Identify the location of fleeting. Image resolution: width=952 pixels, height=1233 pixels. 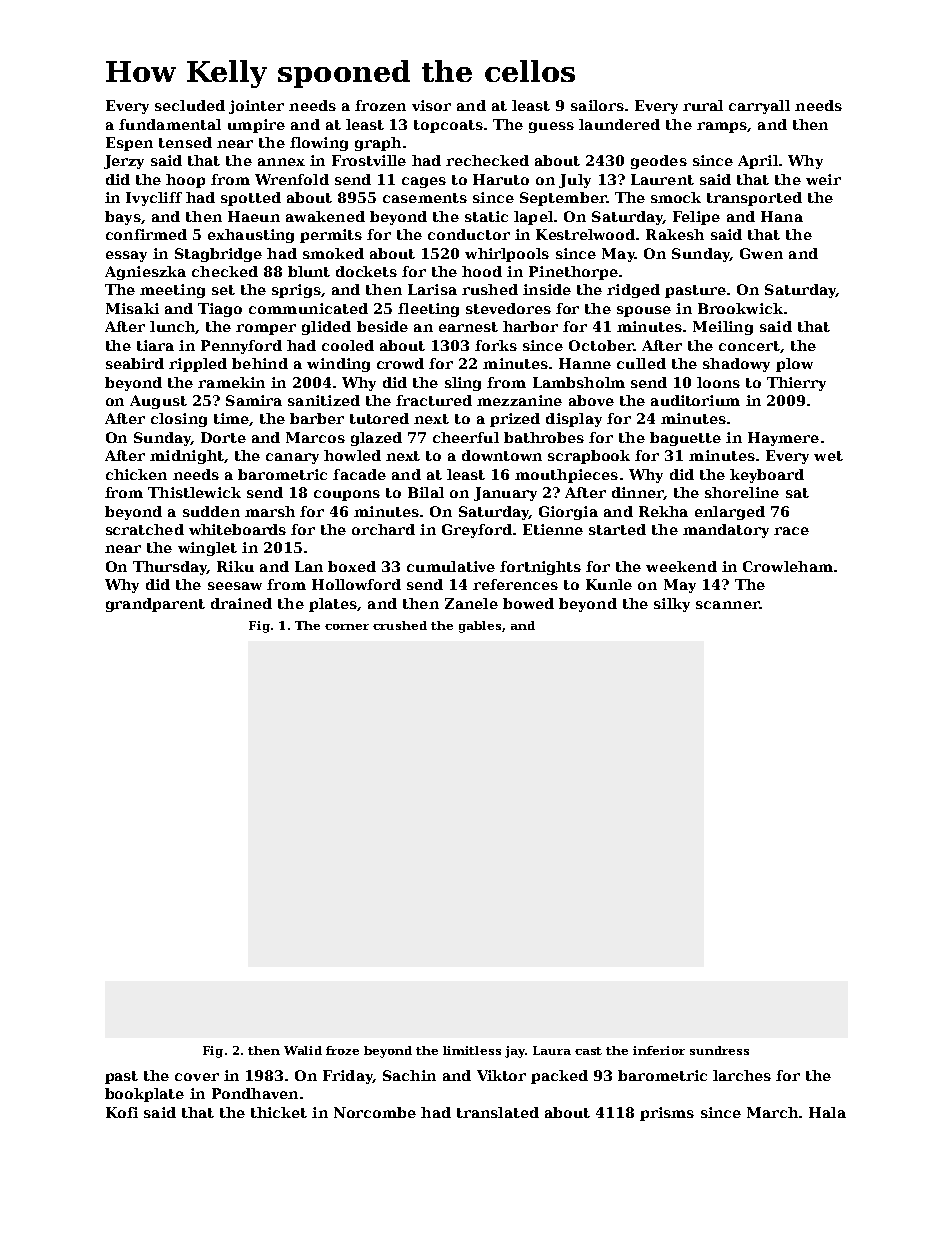
(428, 310).
